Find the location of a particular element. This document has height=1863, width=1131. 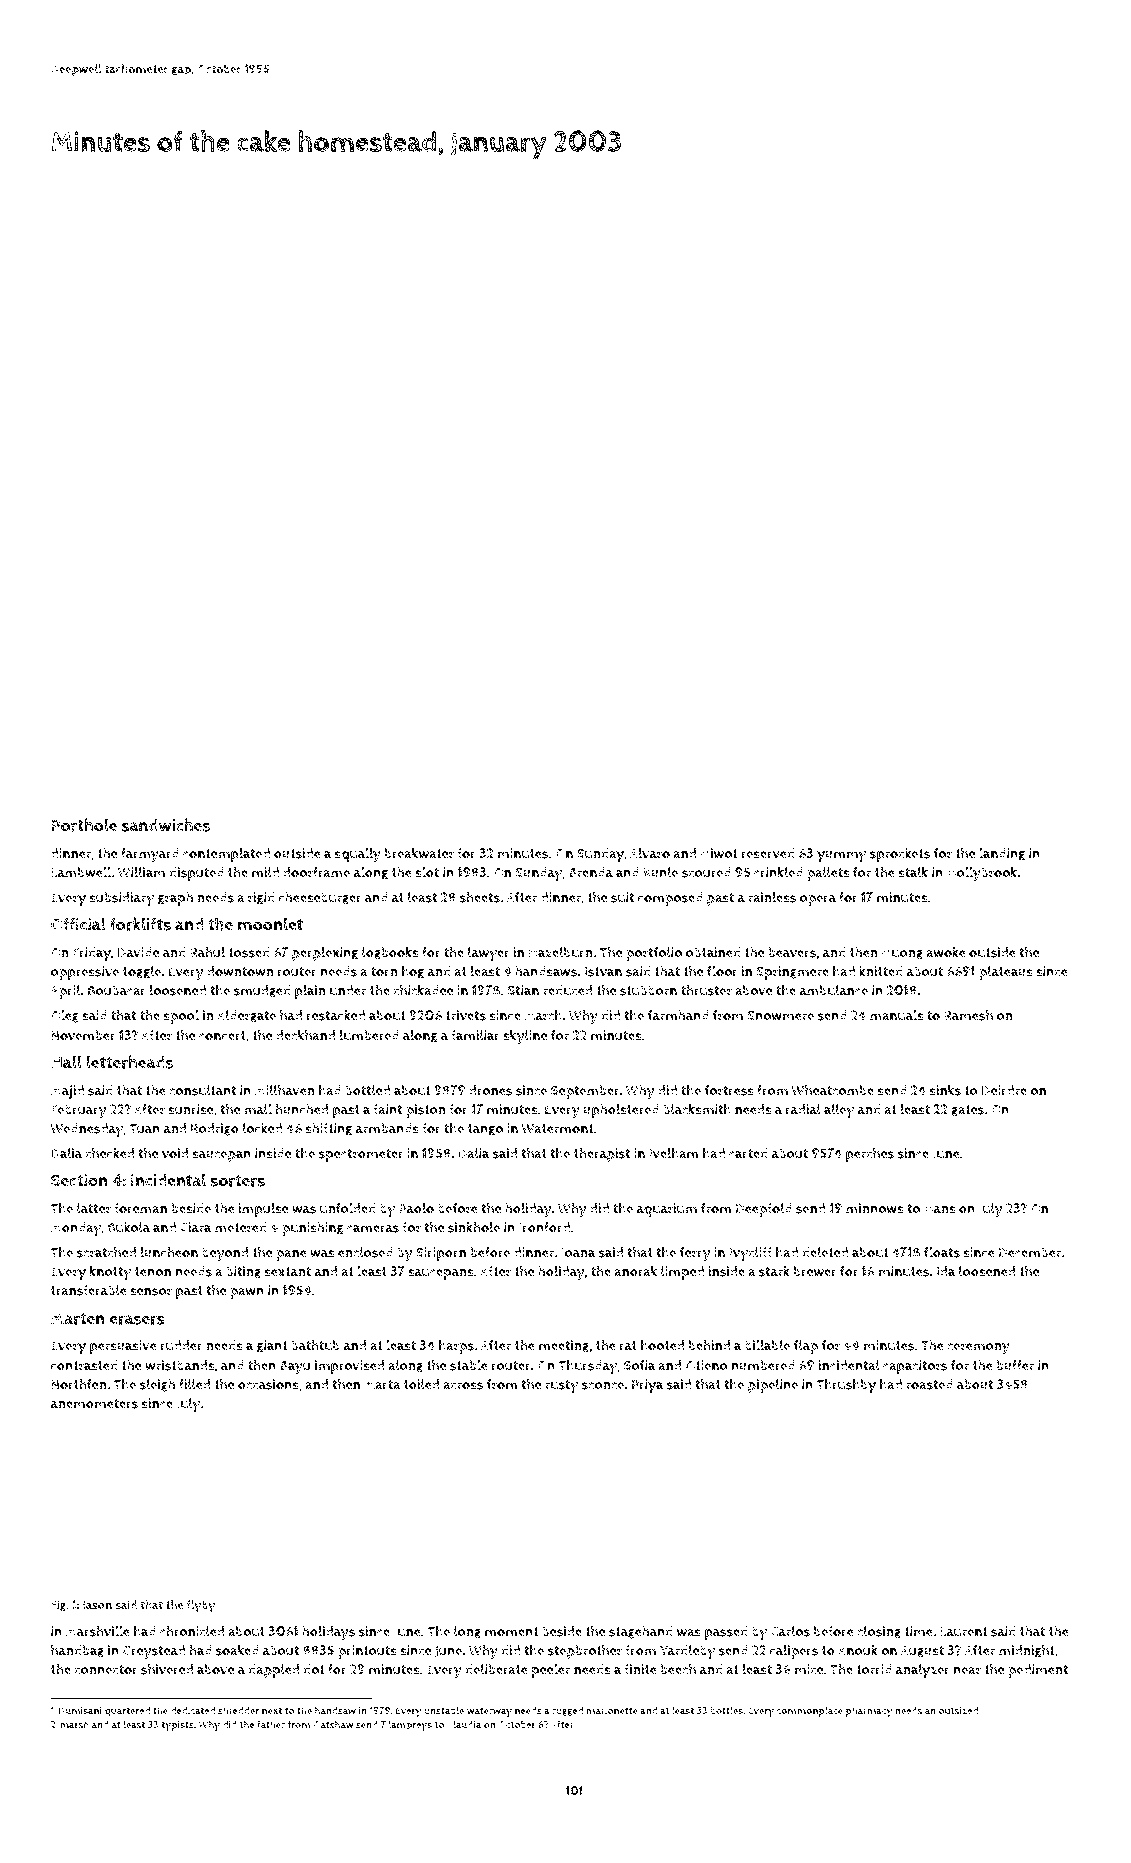

Wheatcombe is located at coordinates (832, 1090).
